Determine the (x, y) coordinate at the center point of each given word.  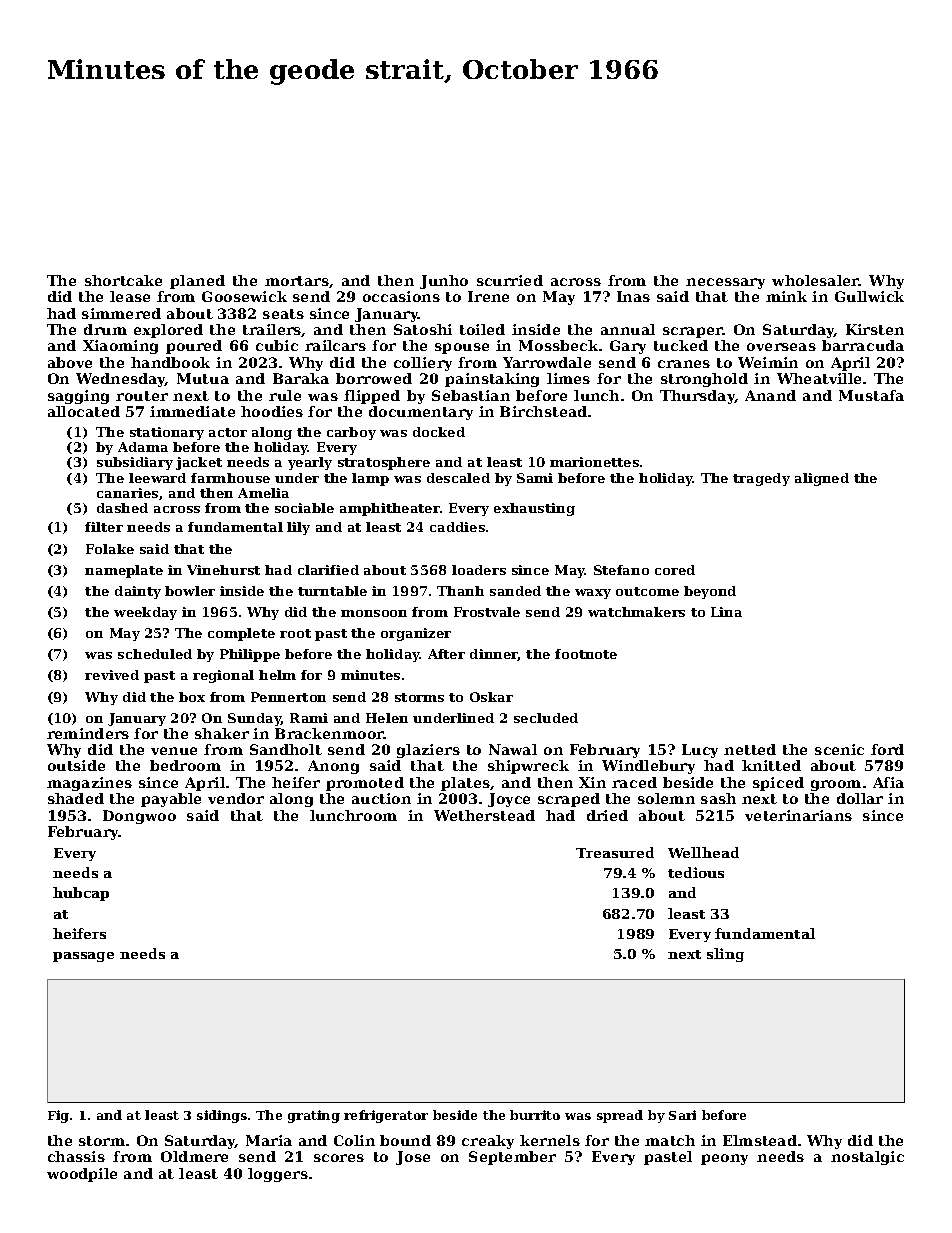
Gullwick (869, 296)
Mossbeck (558, 345)
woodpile (82, 1175)
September (512, 1158)
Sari (682, 1115)
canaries (127, 493)
